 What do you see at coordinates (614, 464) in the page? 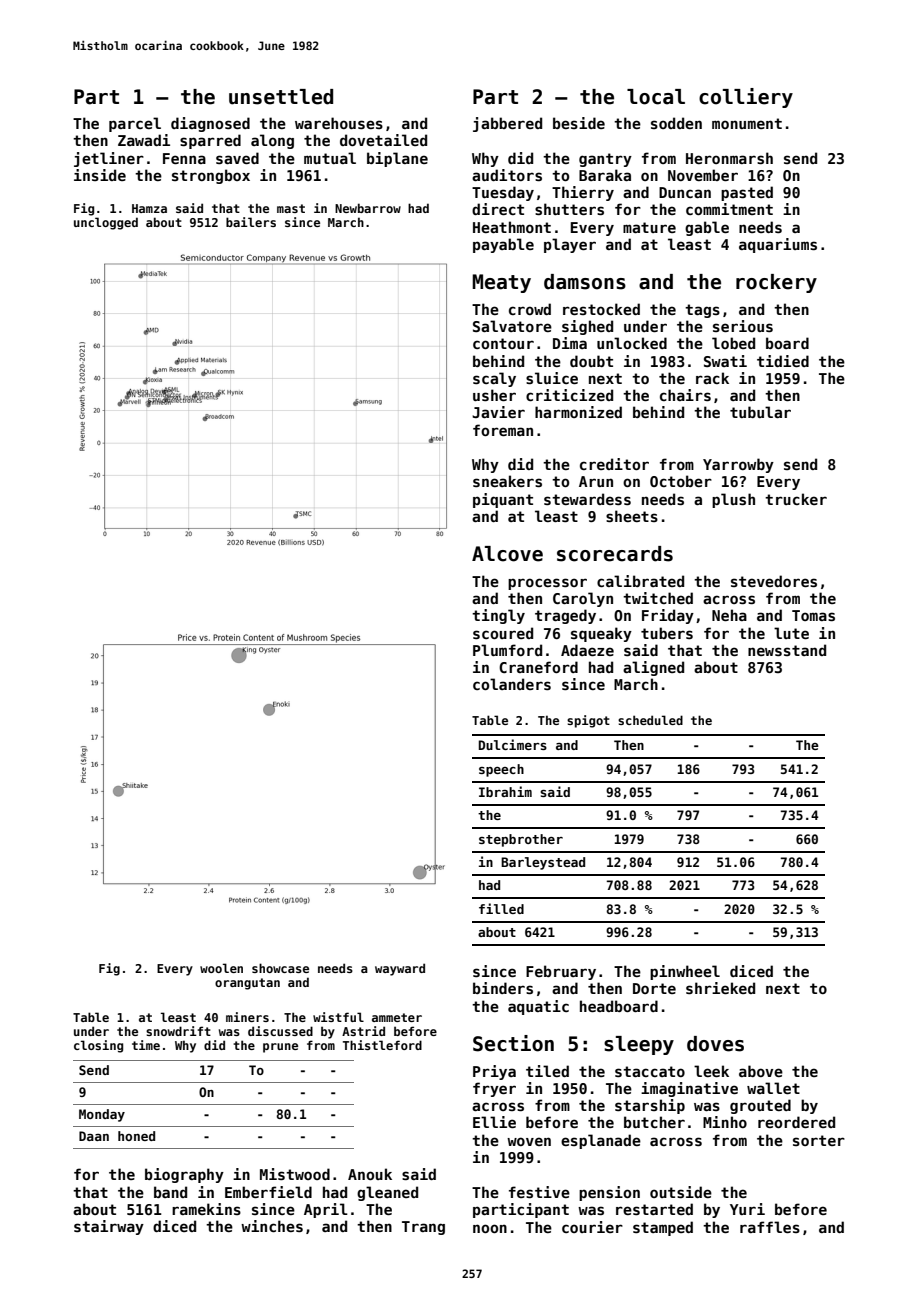
I see `creditor` at bounding box center [614, 464].
